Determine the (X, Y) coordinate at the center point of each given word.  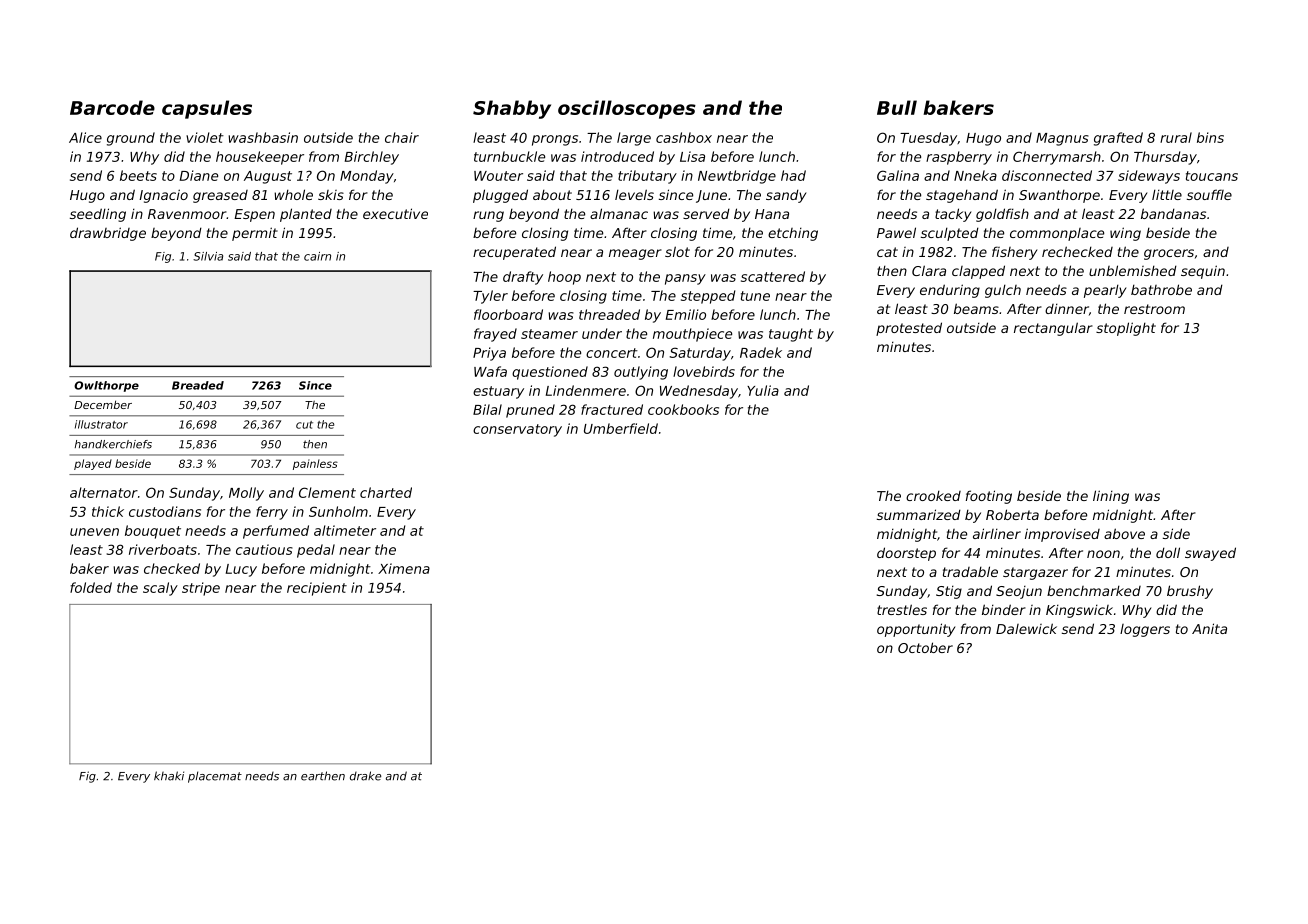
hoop (564, 278)
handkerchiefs (113, 444)
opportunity (916, 630)
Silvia (208, 256)
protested (909, 329)
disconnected (1047, 175)
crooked (933, 496)
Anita (1209, 628)
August (268, 177)
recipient (317, 589)
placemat (215, 777)
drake (365, 776)
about (552, 195)
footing (989, 497)
